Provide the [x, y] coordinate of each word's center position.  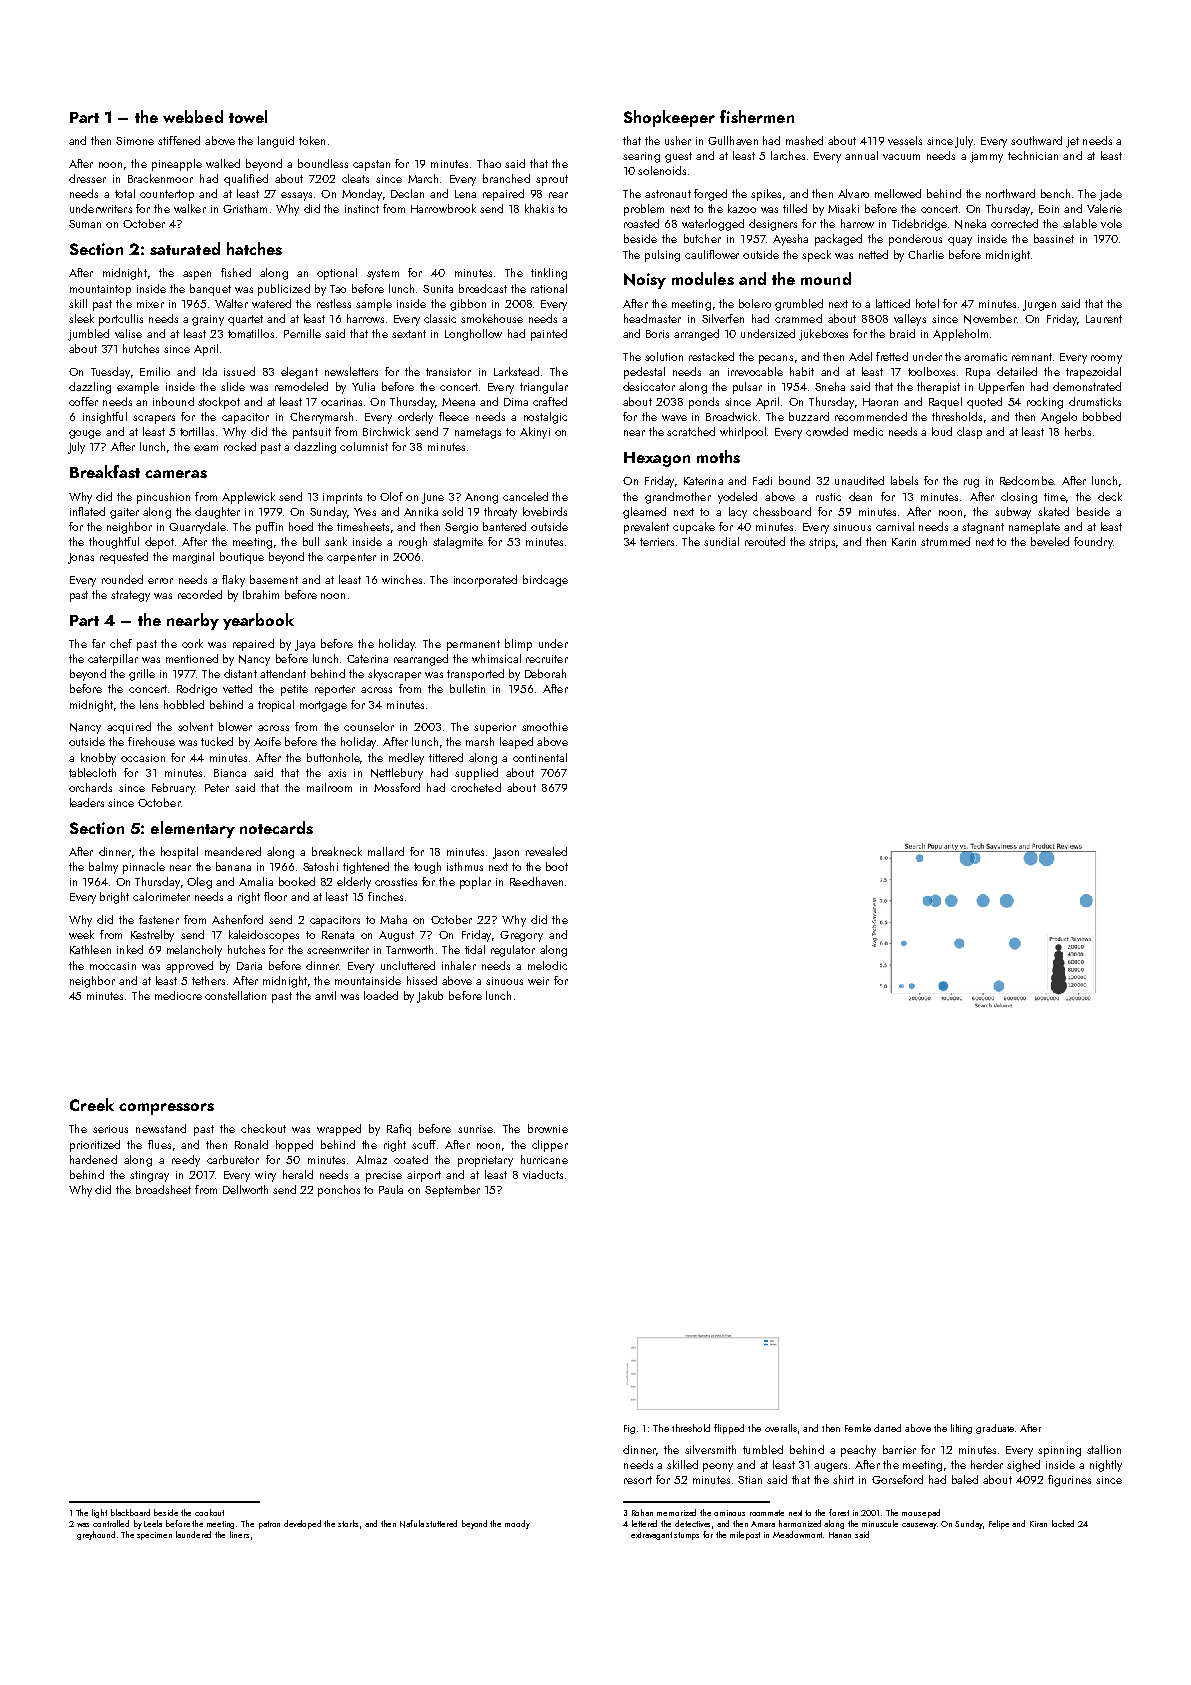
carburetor [233, 1159]
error [160, 581]
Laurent [1104, 319]
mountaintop [100, 290]
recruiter [547, 659]
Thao [489, 163]
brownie [548, 1128]
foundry [1093, 543]
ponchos [339, 1191]
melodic [547, 965]
